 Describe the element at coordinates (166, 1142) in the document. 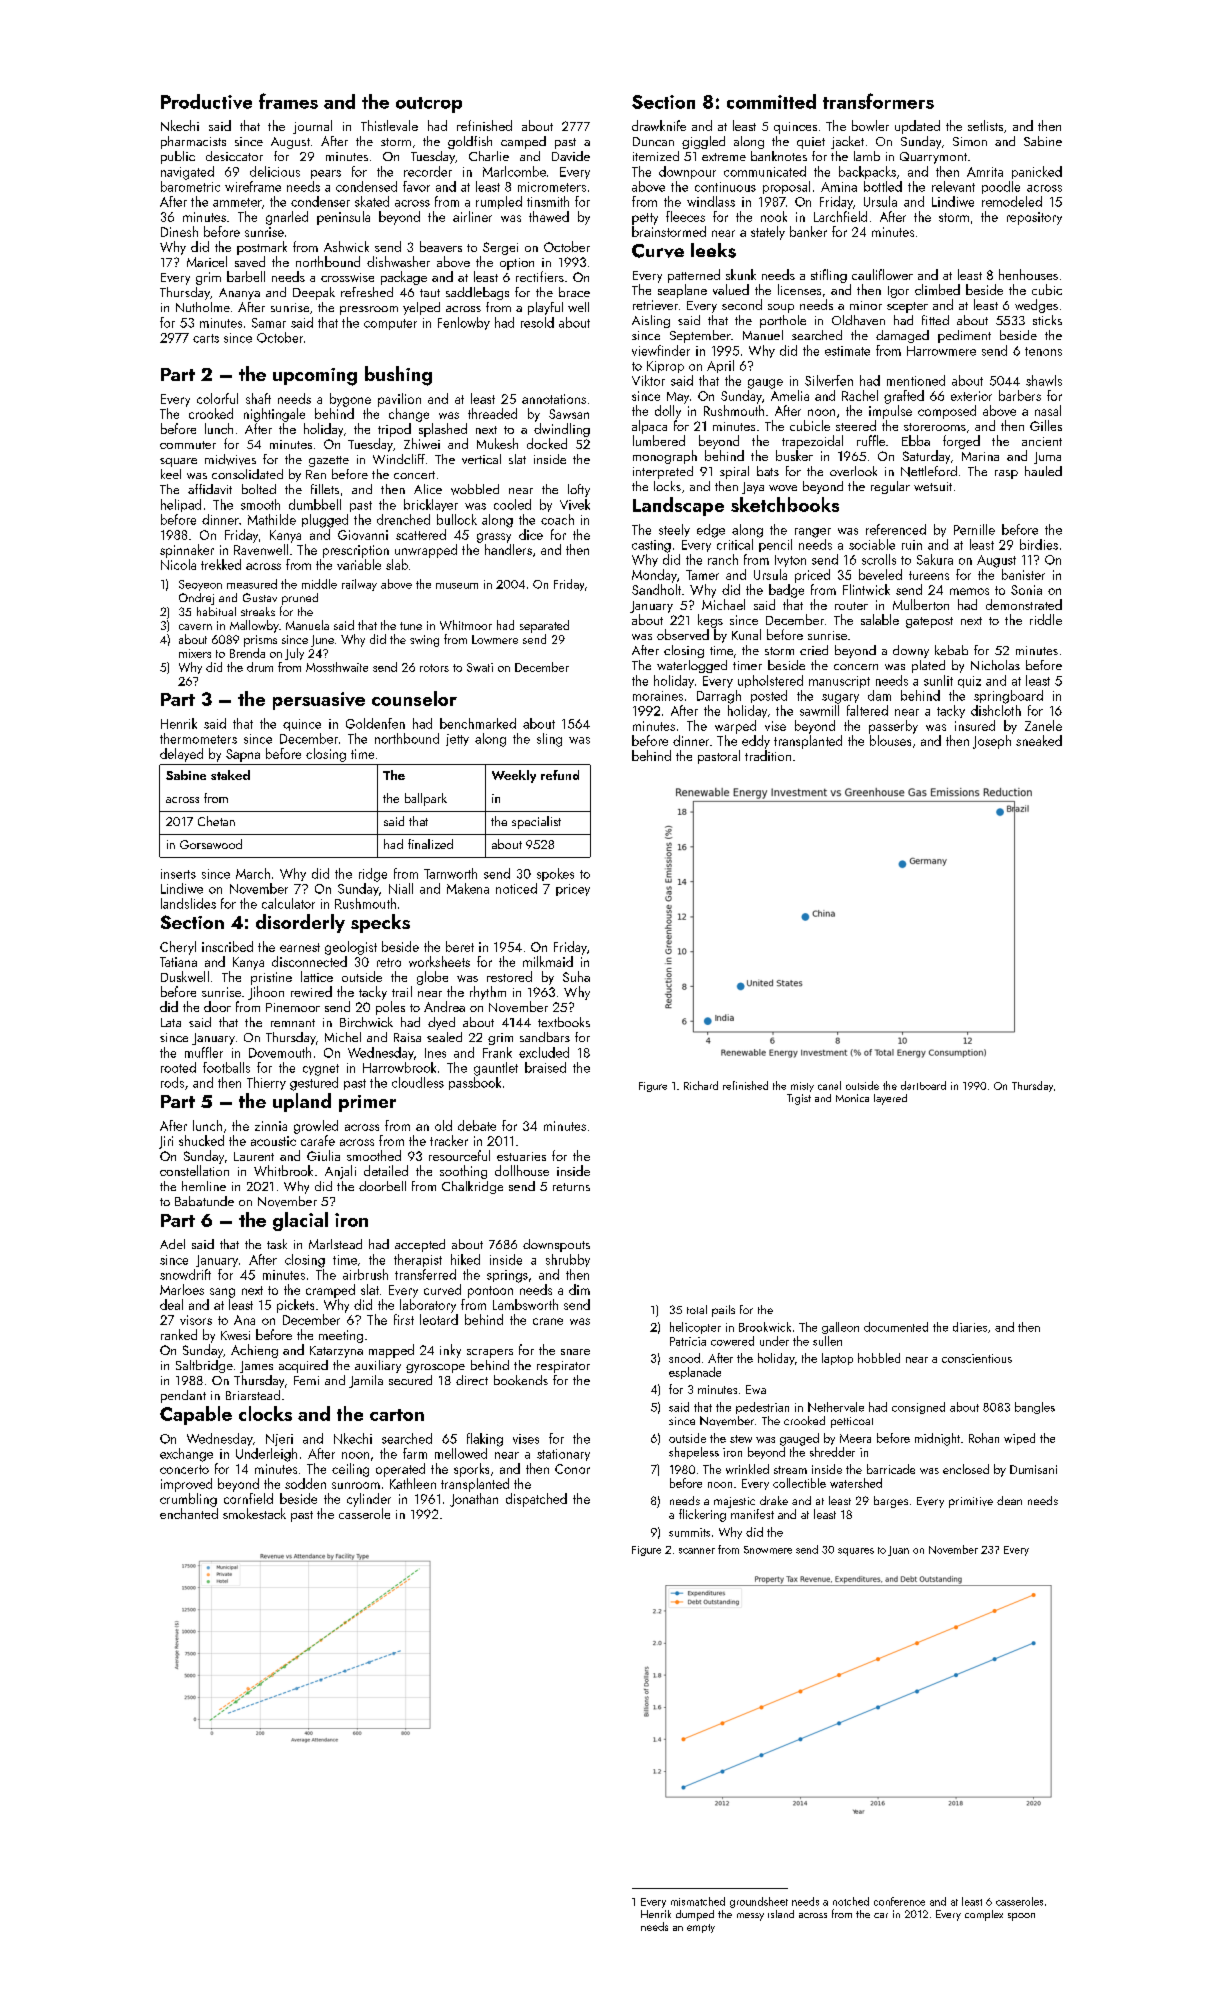

I see `Jiri` at that location.
